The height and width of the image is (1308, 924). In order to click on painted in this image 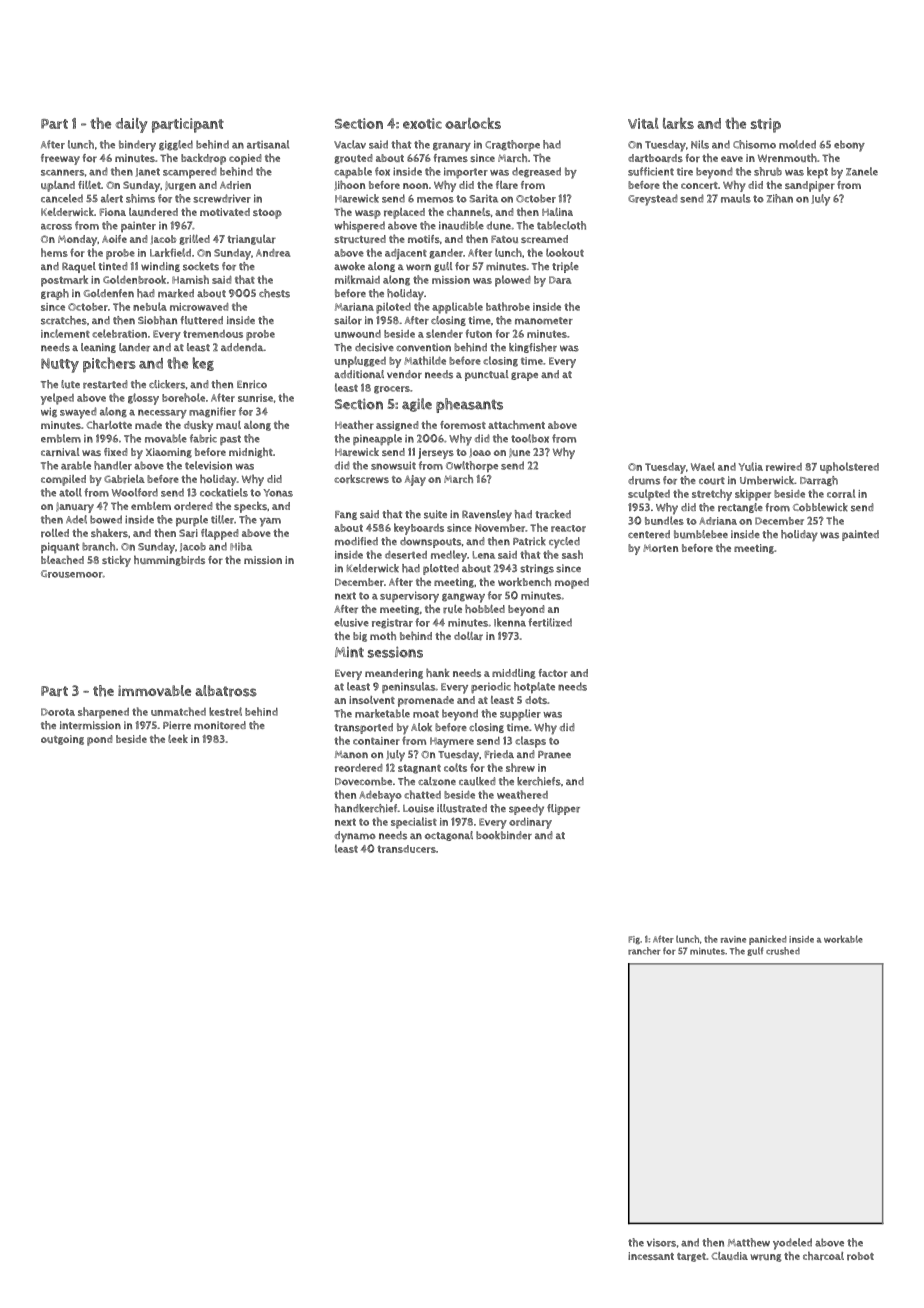, I will do `click(860, 535)`.
